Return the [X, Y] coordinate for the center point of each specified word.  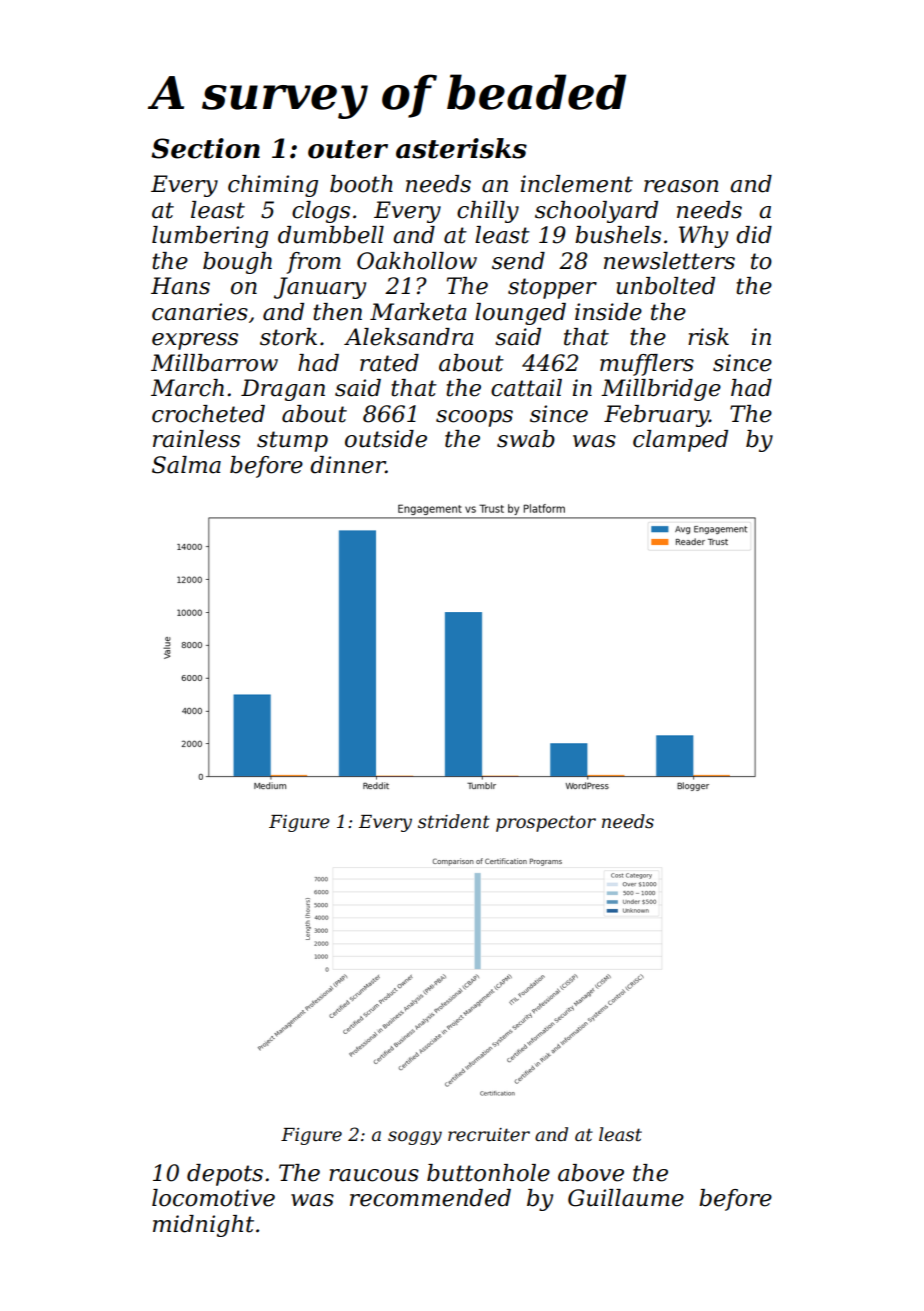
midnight [203, 1226]
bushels [618, 235]
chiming [273, 186]
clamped [680, 441]
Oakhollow [417, 261]
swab [526, 439]
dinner [348, 465]
